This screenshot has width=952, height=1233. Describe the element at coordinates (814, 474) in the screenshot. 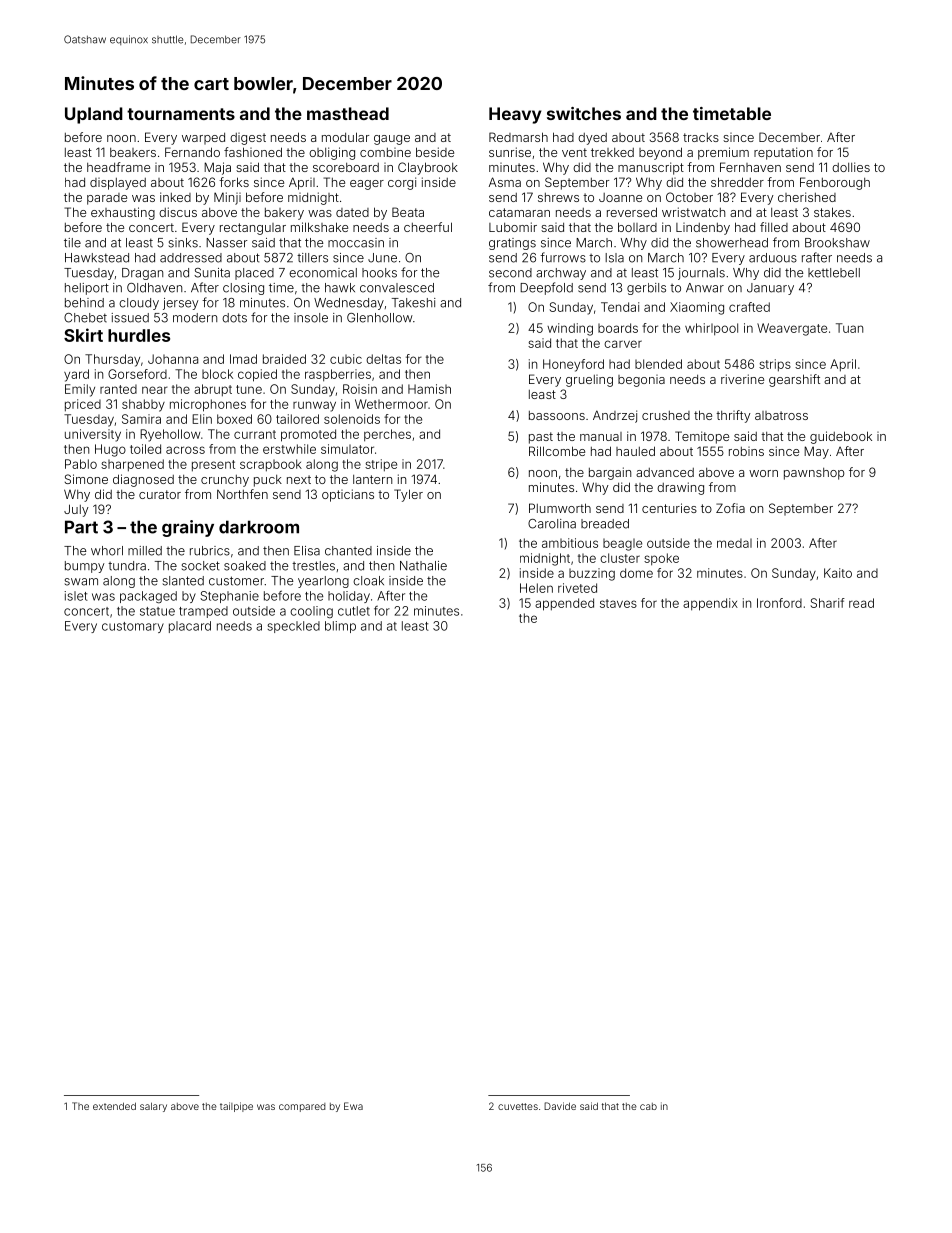

I see `pawnshop` at that location.
